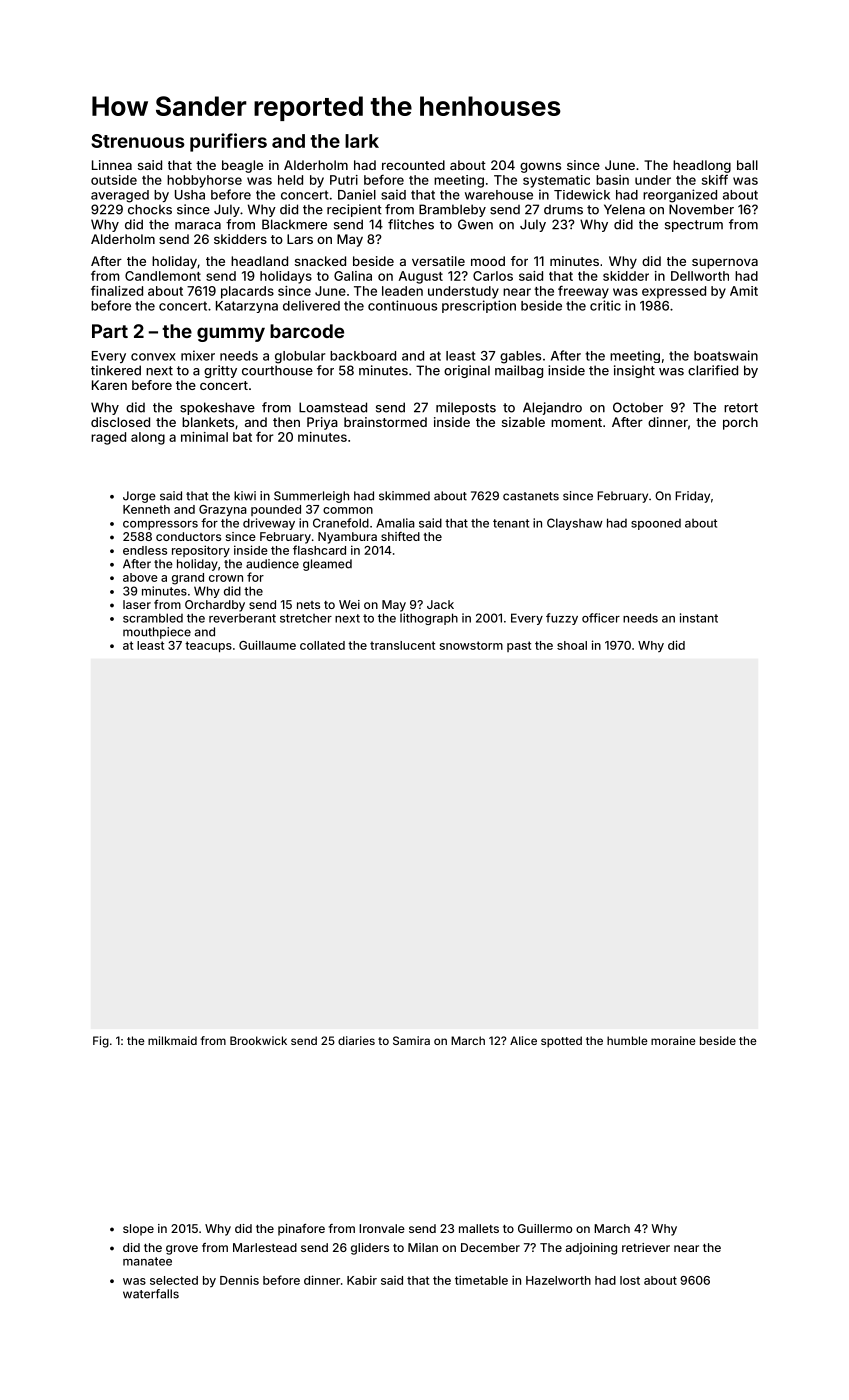  What do you see at coordinates (150, 209) in the screenshot?
I see `chocks` at bounding box center [150, 209].
